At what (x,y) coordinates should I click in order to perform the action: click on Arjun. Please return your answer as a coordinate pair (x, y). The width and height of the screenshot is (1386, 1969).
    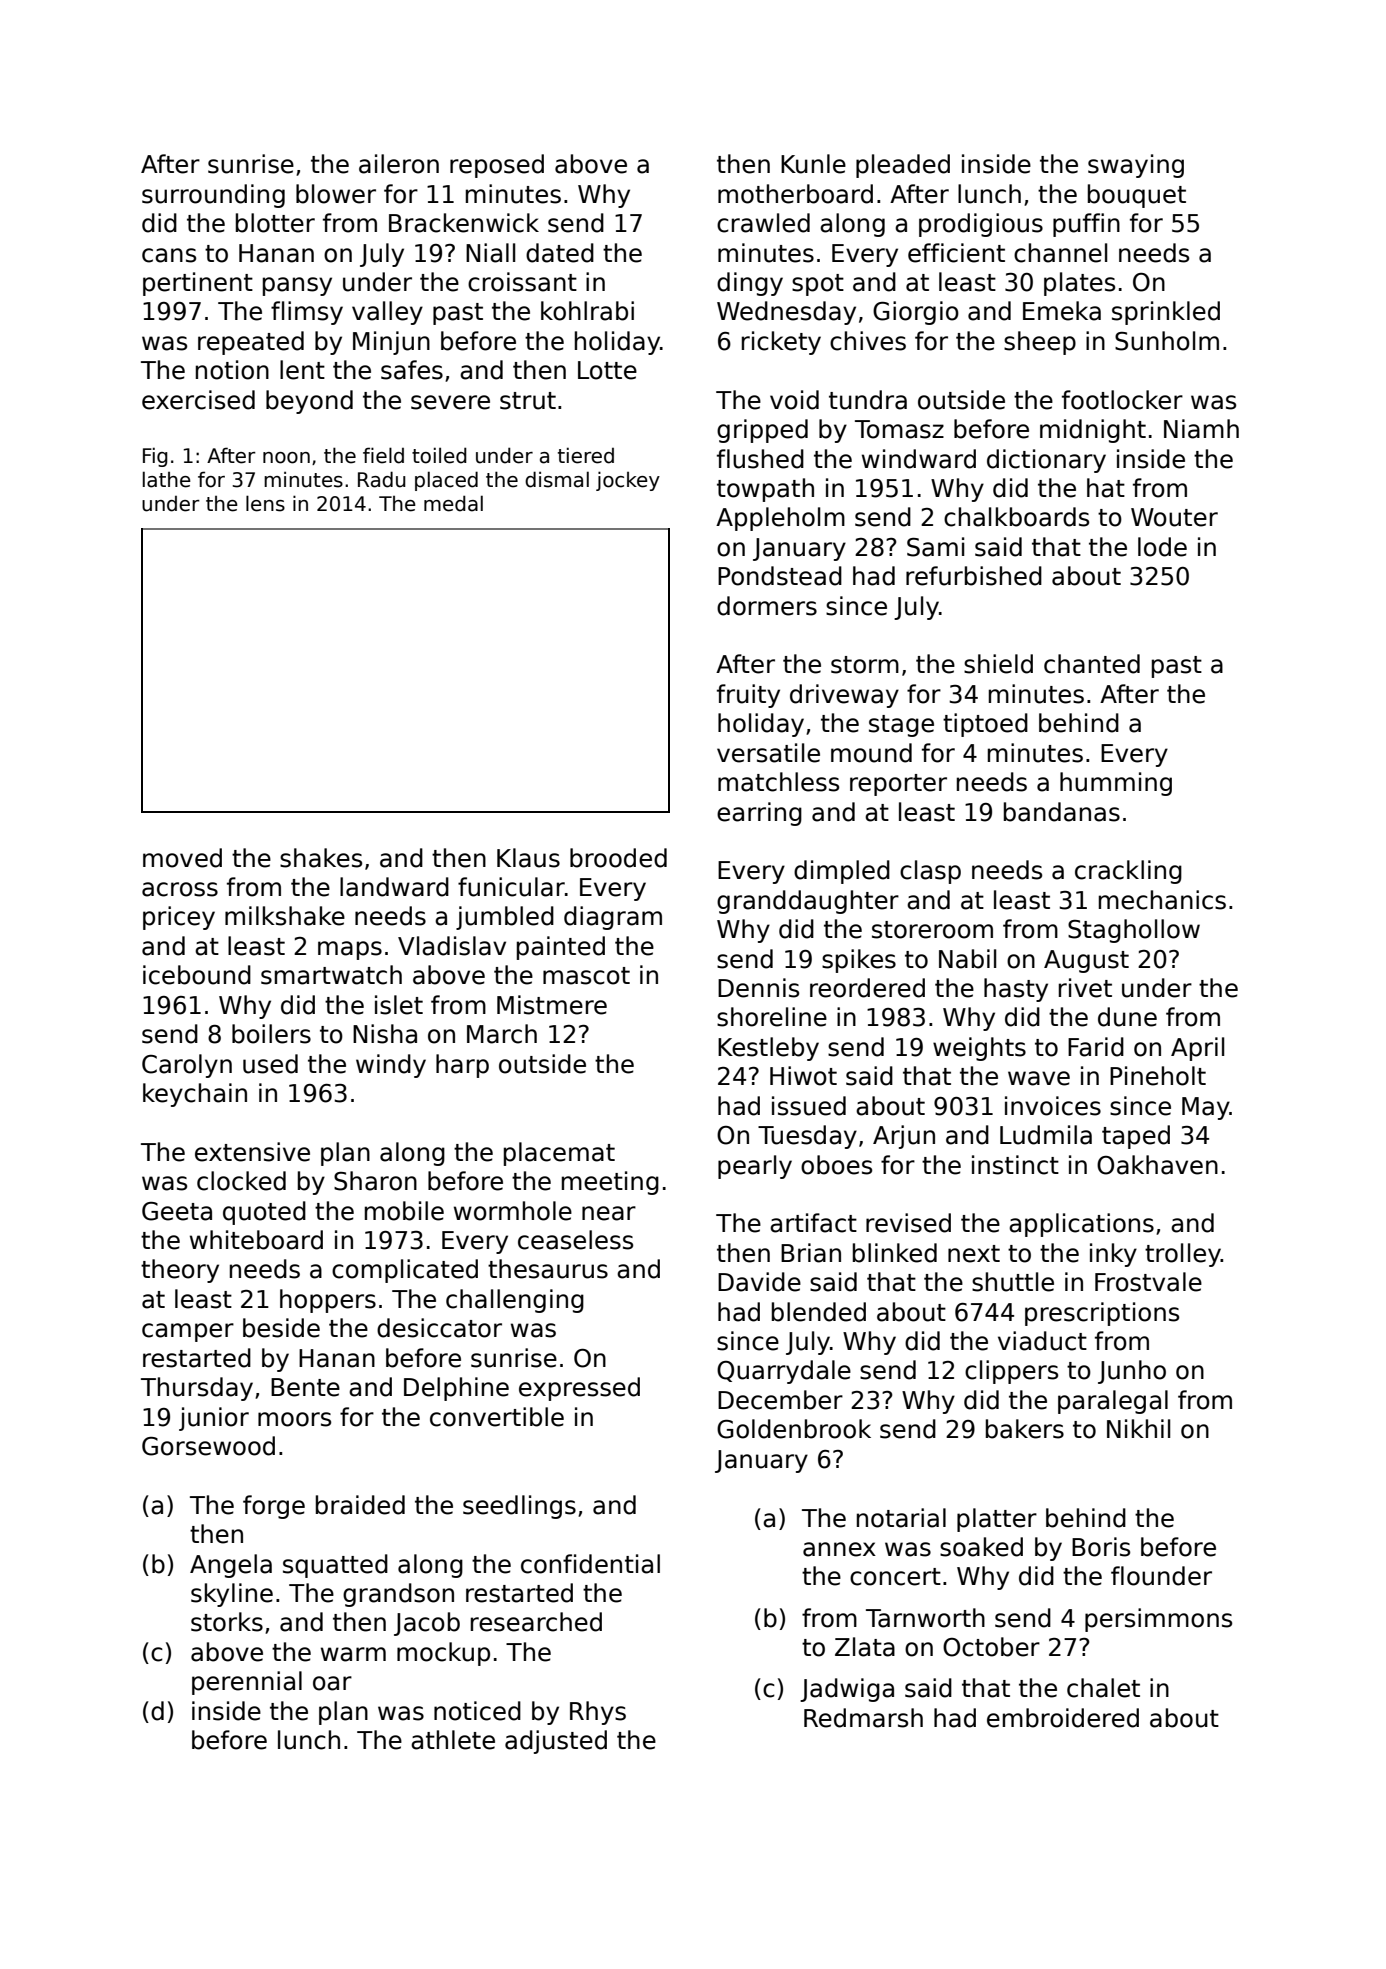
    Looking at the image, I should click on (904, 1137).
